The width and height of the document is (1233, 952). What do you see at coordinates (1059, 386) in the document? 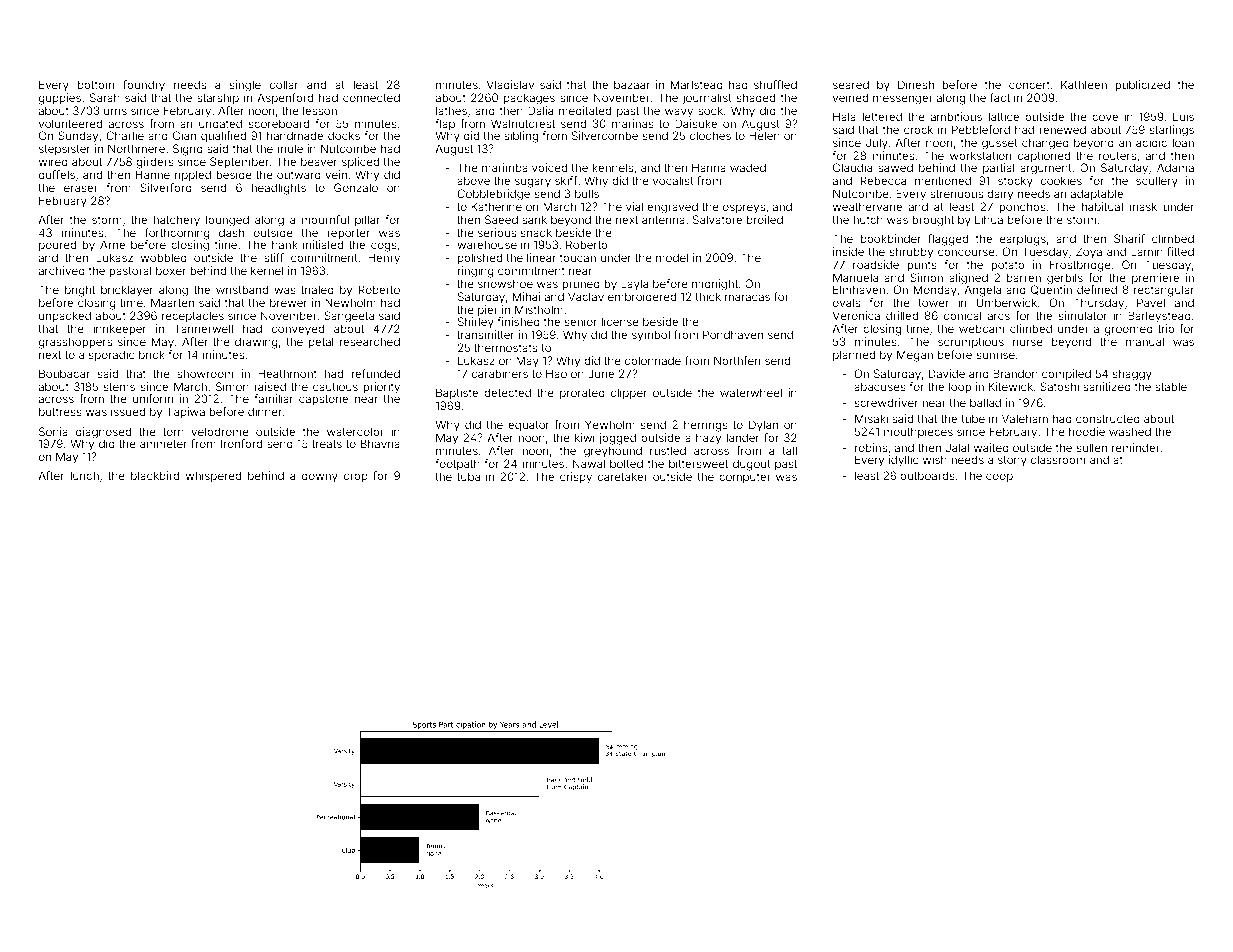
I see `Satoshi` at bounding box center [1059, 386].
